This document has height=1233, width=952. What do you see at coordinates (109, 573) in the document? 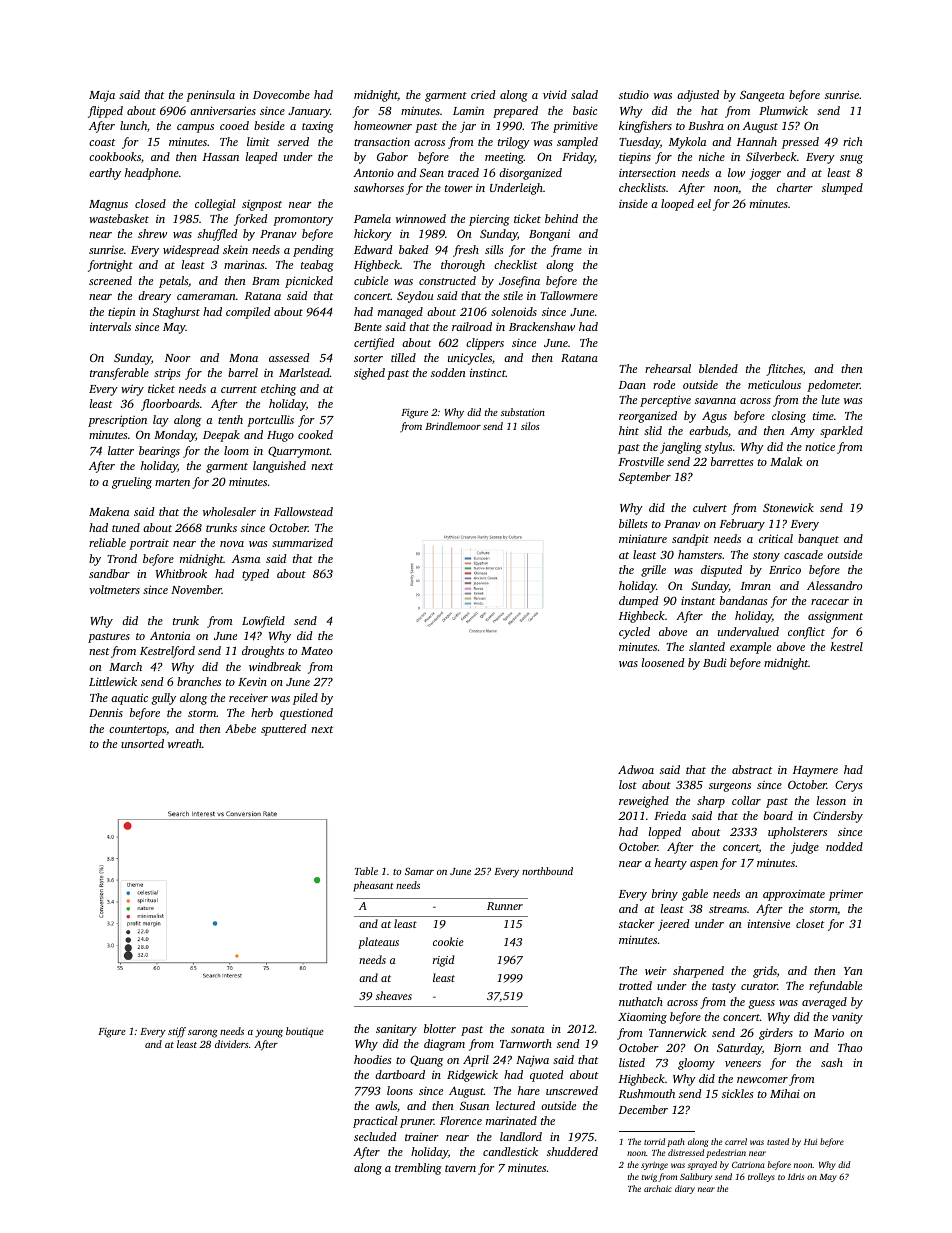
I see `sandbar` at bounding box center [109, 573].
